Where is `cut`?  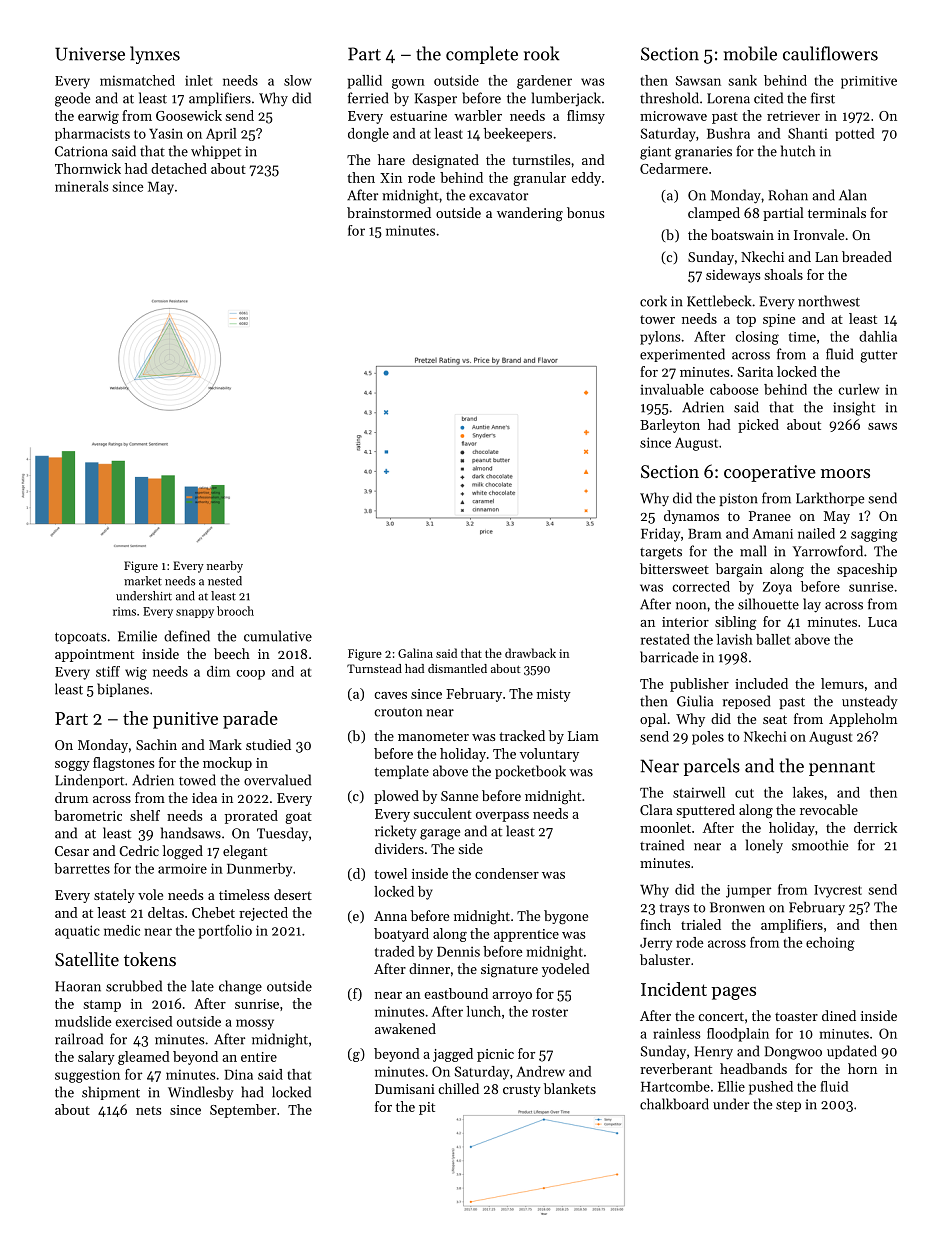
cut is located at coordinates (744, 793).
